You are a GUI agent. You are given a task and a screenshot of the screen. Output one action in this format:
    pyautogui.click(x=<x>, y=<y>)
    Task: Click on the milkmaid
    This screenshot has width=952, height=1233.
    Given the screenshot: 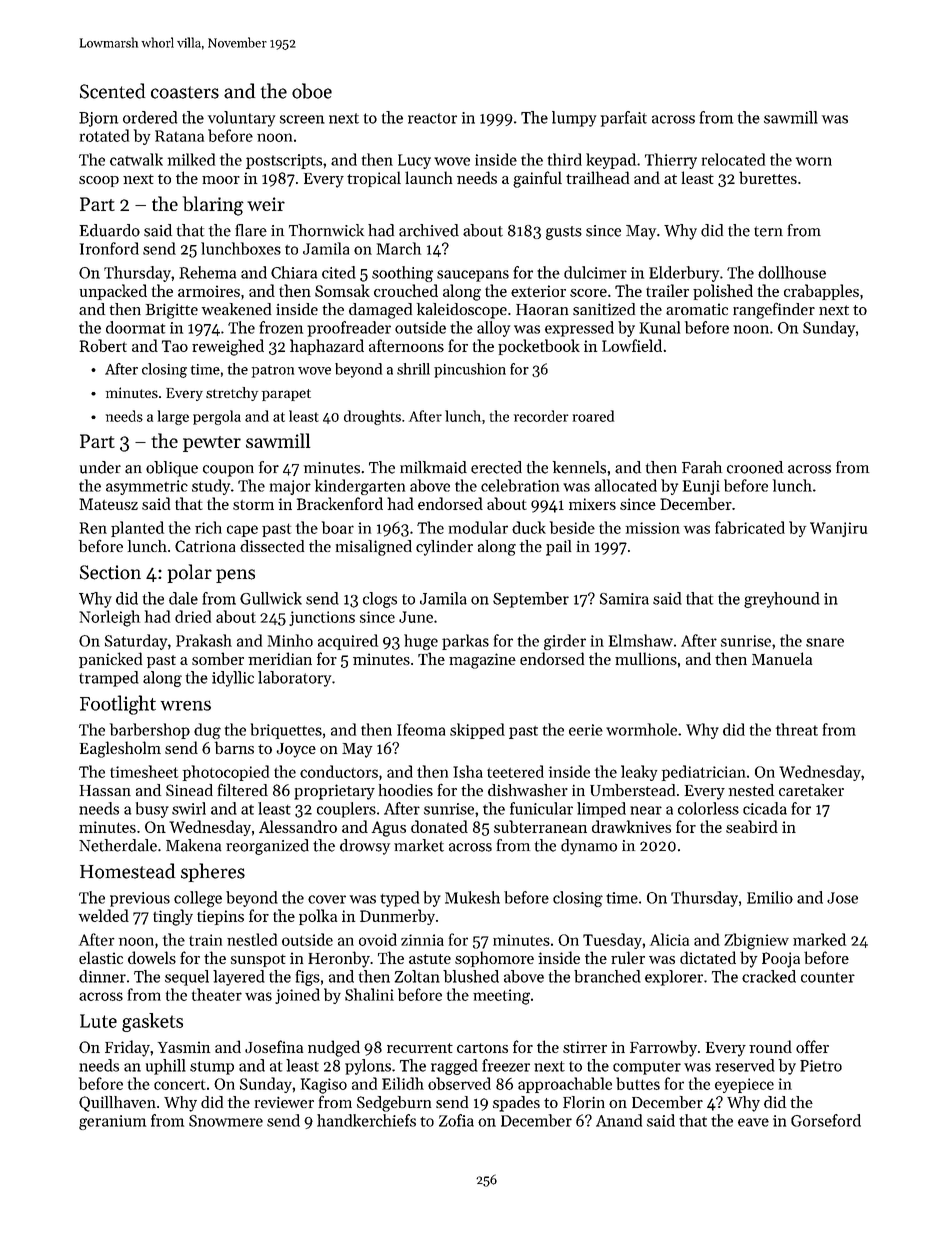 What is the action you would take?
    pyautogui.click(x=433, y=467)
